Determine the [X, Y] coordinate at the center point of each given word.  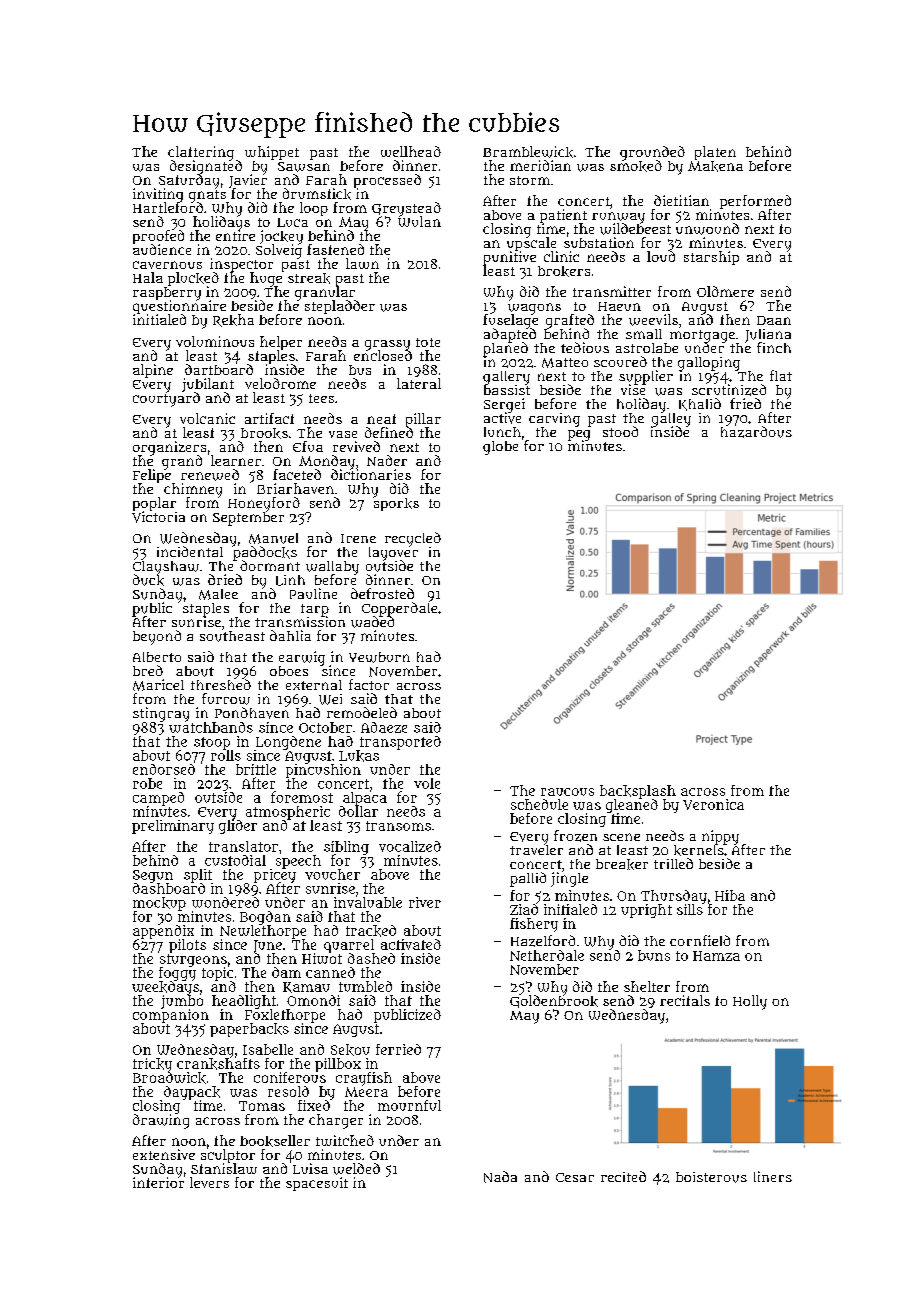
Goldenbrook [554, 1001]
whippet [272, 153]
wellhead [411, 151]
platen [715, 153]
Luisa [310, 1168]
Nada [500, 1177]
